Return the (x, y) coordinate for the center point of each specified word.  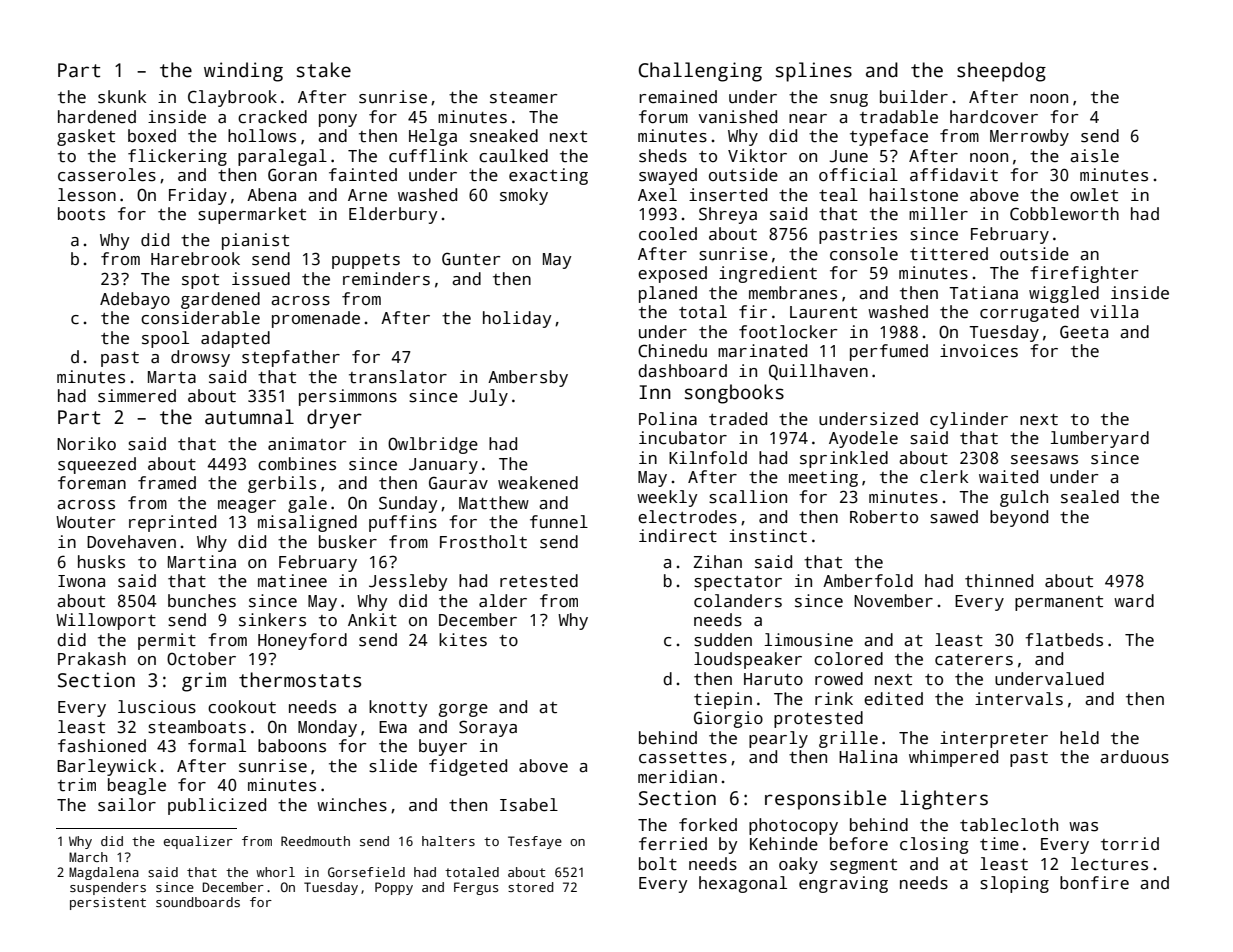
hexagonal (743, 884)
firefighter (1084, 274)
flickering (177, 157)
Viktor (757, 156)
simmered (137, 396)
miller (938, 214)
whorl (275, 872)
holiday (517, 319)
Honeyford (302, 641)
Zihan (717, 562)
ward (1134, 601)
